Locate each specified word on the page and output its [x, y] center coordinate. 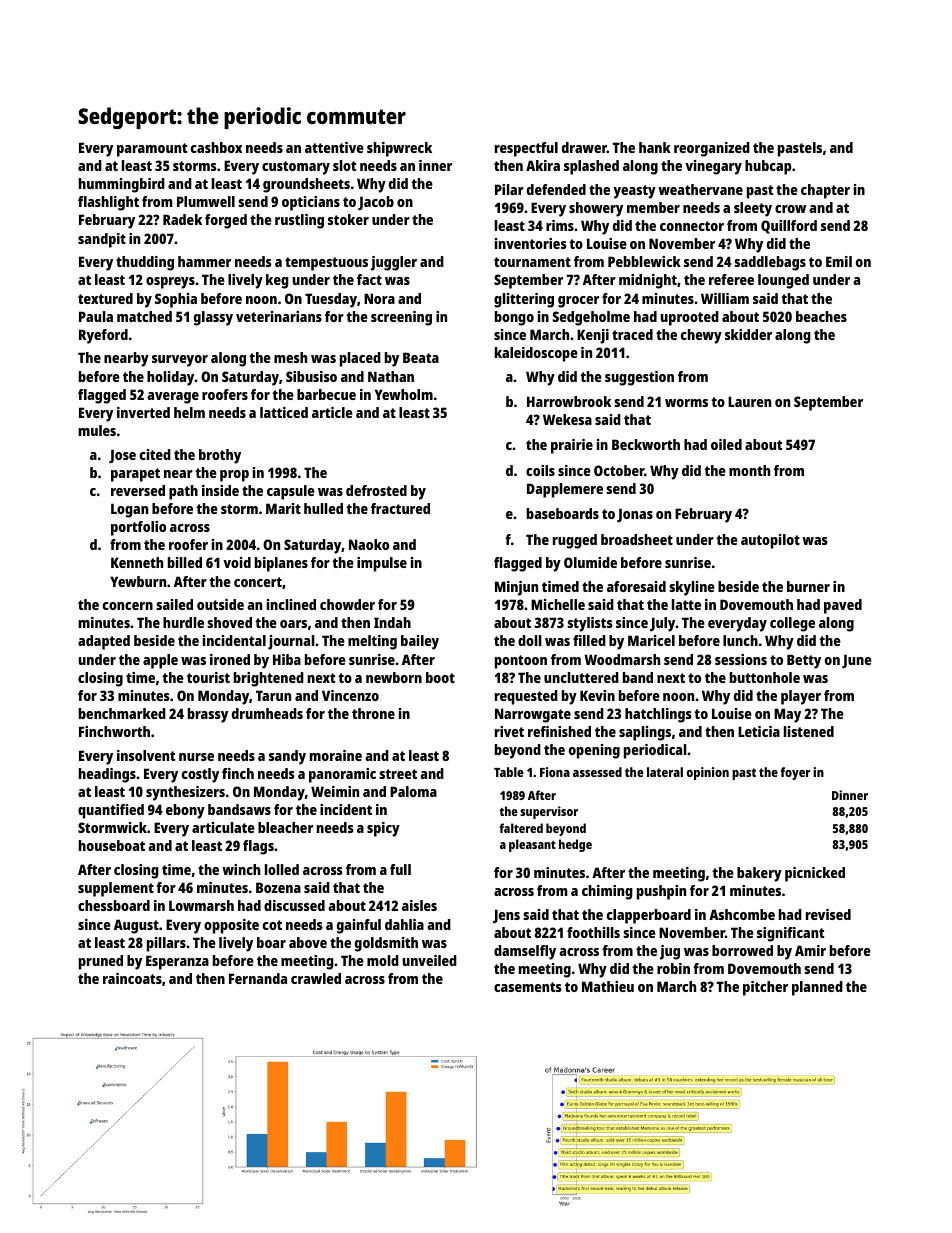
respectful [526, 149]
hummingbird [122, 185]
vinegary [713, 167]
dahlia [404, 924]
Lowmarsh [201, 905]
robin [673, 968]
